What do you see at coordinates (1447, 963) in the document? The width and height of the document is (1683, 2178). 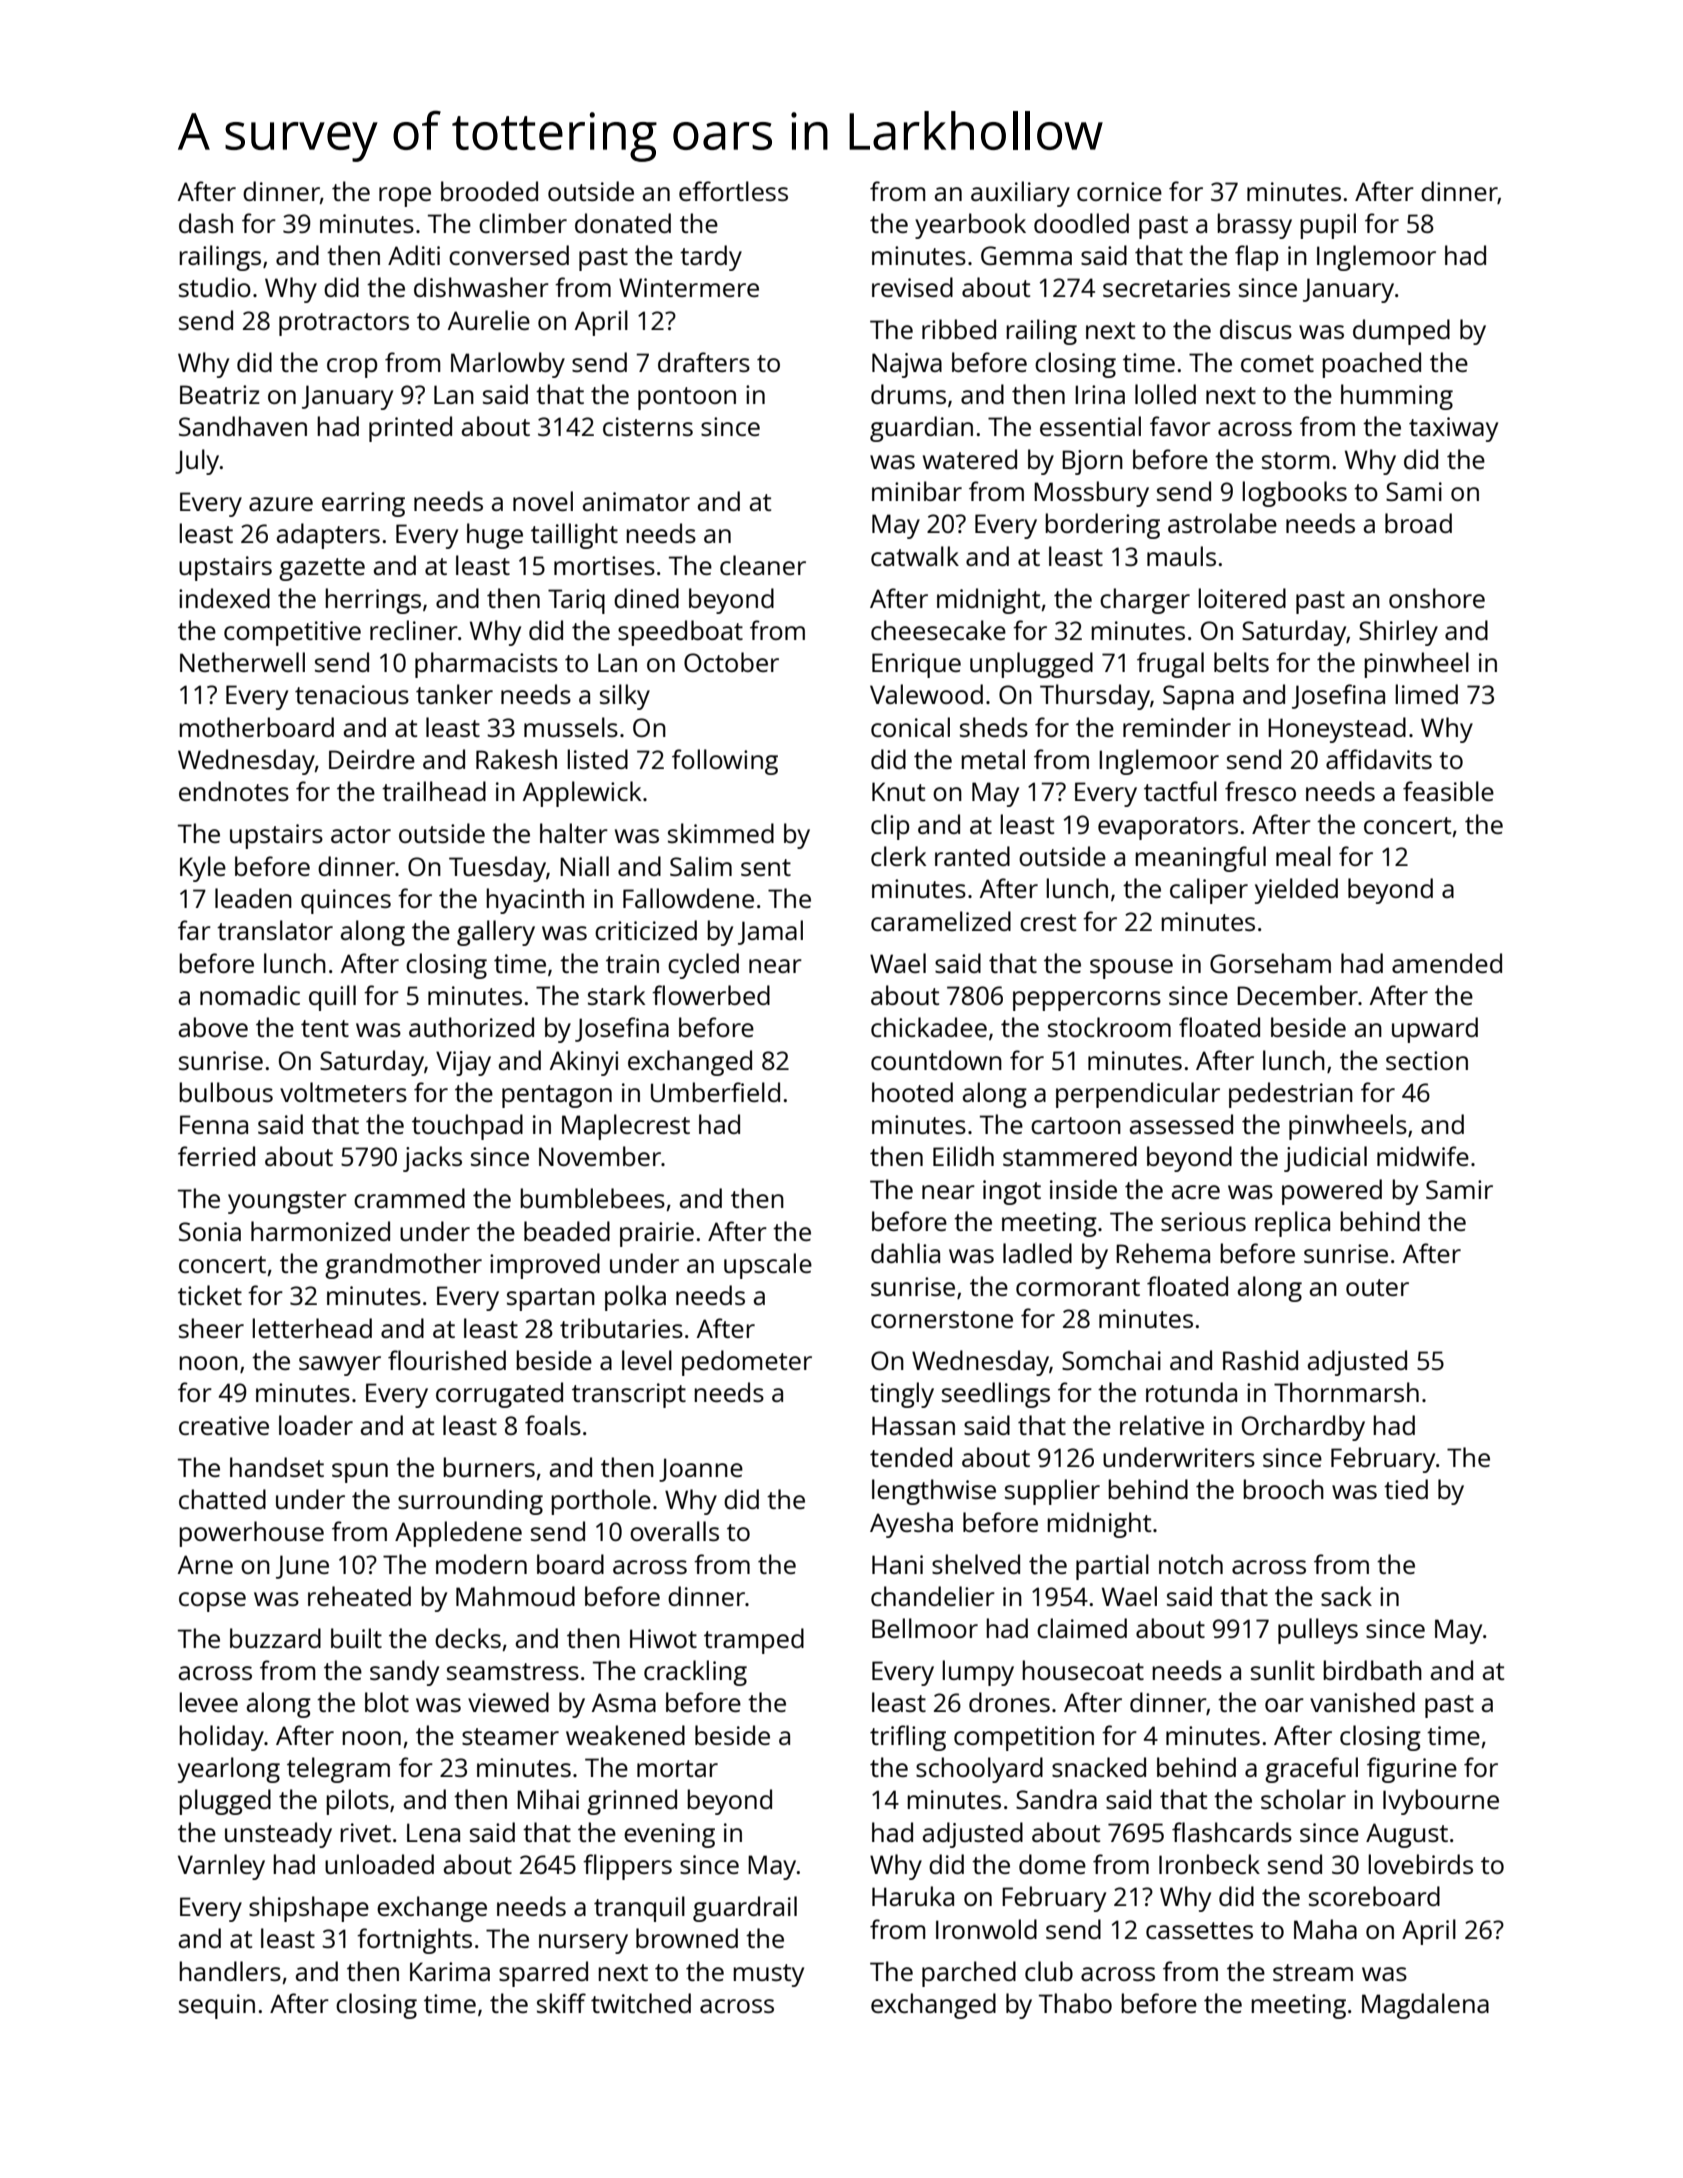 I see `amended` at bounding box center [1447, 963].
